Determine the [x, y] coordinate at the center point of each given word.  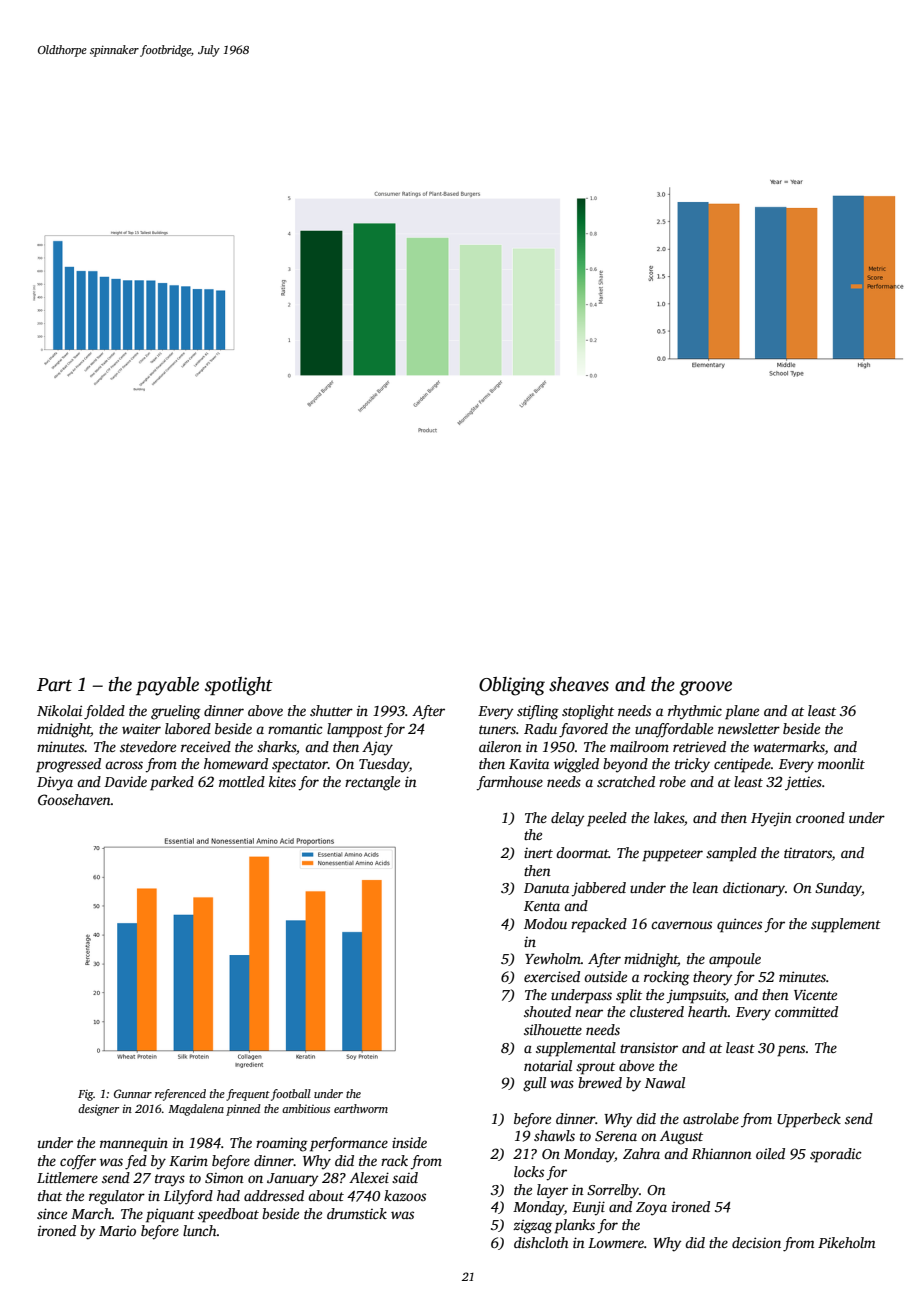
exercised [552, 976]
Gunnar [133, 1093]
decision [756, 1242]
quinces [739, 925]
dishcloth [541, 1242]
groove [705, 688]
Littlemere [67, 1177]
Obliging [512, 686]
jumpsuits [696, 996]
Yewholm [553, 958]
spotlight [239, 686]
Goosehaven [74, 799]
